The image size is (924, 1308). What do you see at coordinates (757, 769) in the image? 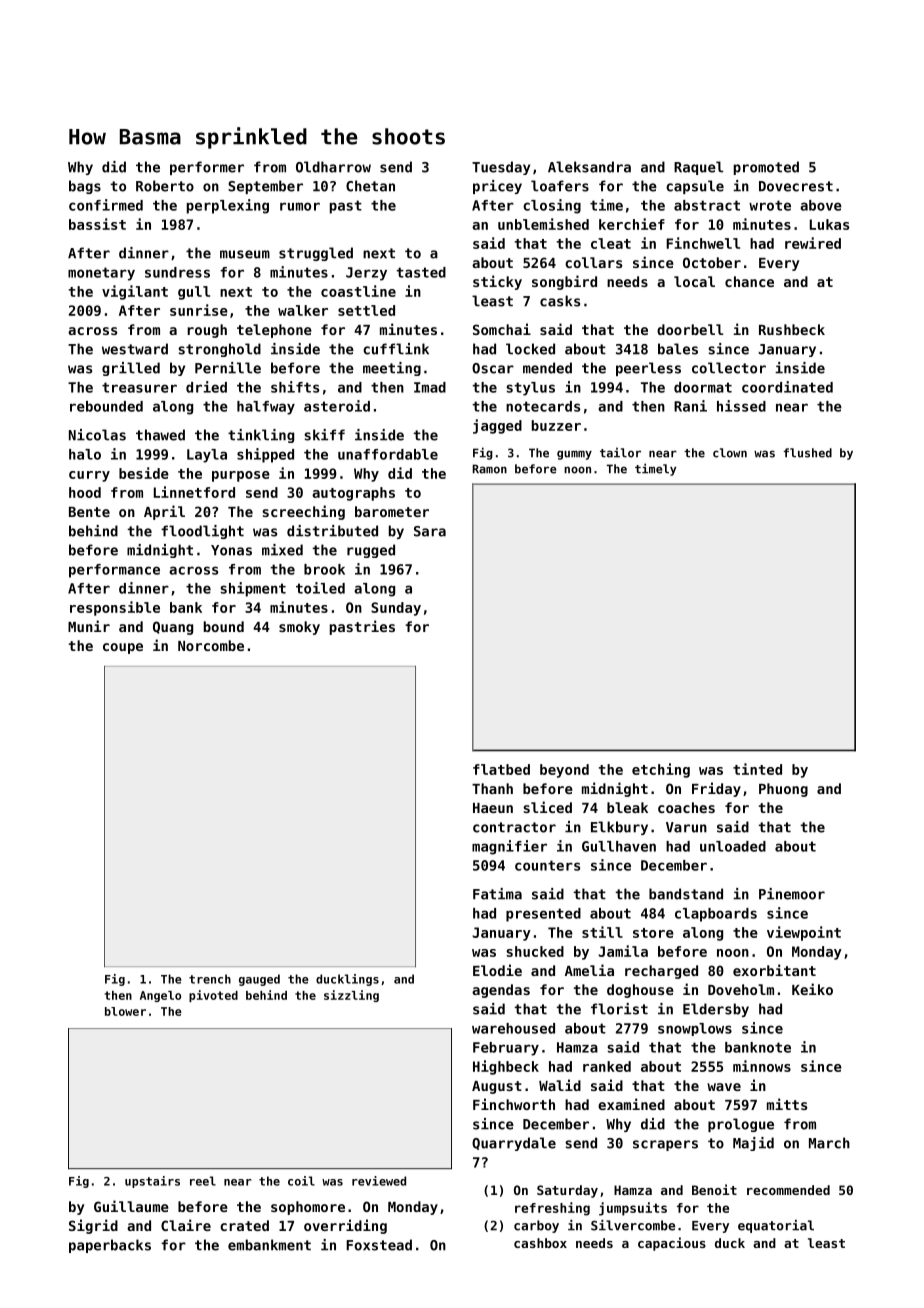
I see `tinted` at bounding box center [757, 769].
